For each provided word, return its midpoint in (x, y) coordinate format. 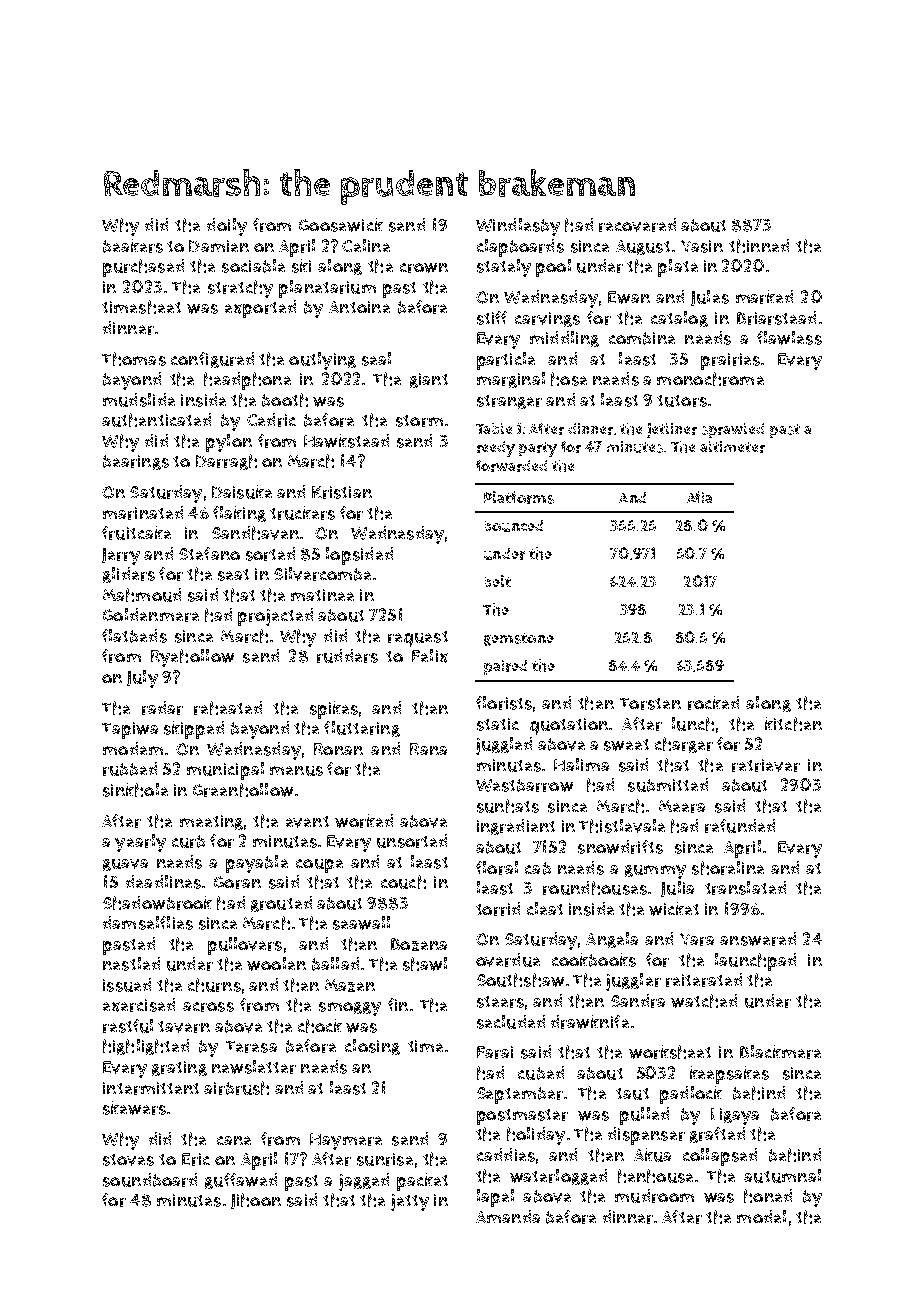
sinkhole (135, 790)
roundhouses (595, 888)
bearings (136, 462)
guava (125, 865)
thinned (759, 246)
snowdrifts (620, 847)
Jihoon (256, 1201)
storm (419, 421)
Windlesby (518, 227)
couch (403, 882)
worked (364, 821)
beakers (133, 246)
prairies (730, 361)
